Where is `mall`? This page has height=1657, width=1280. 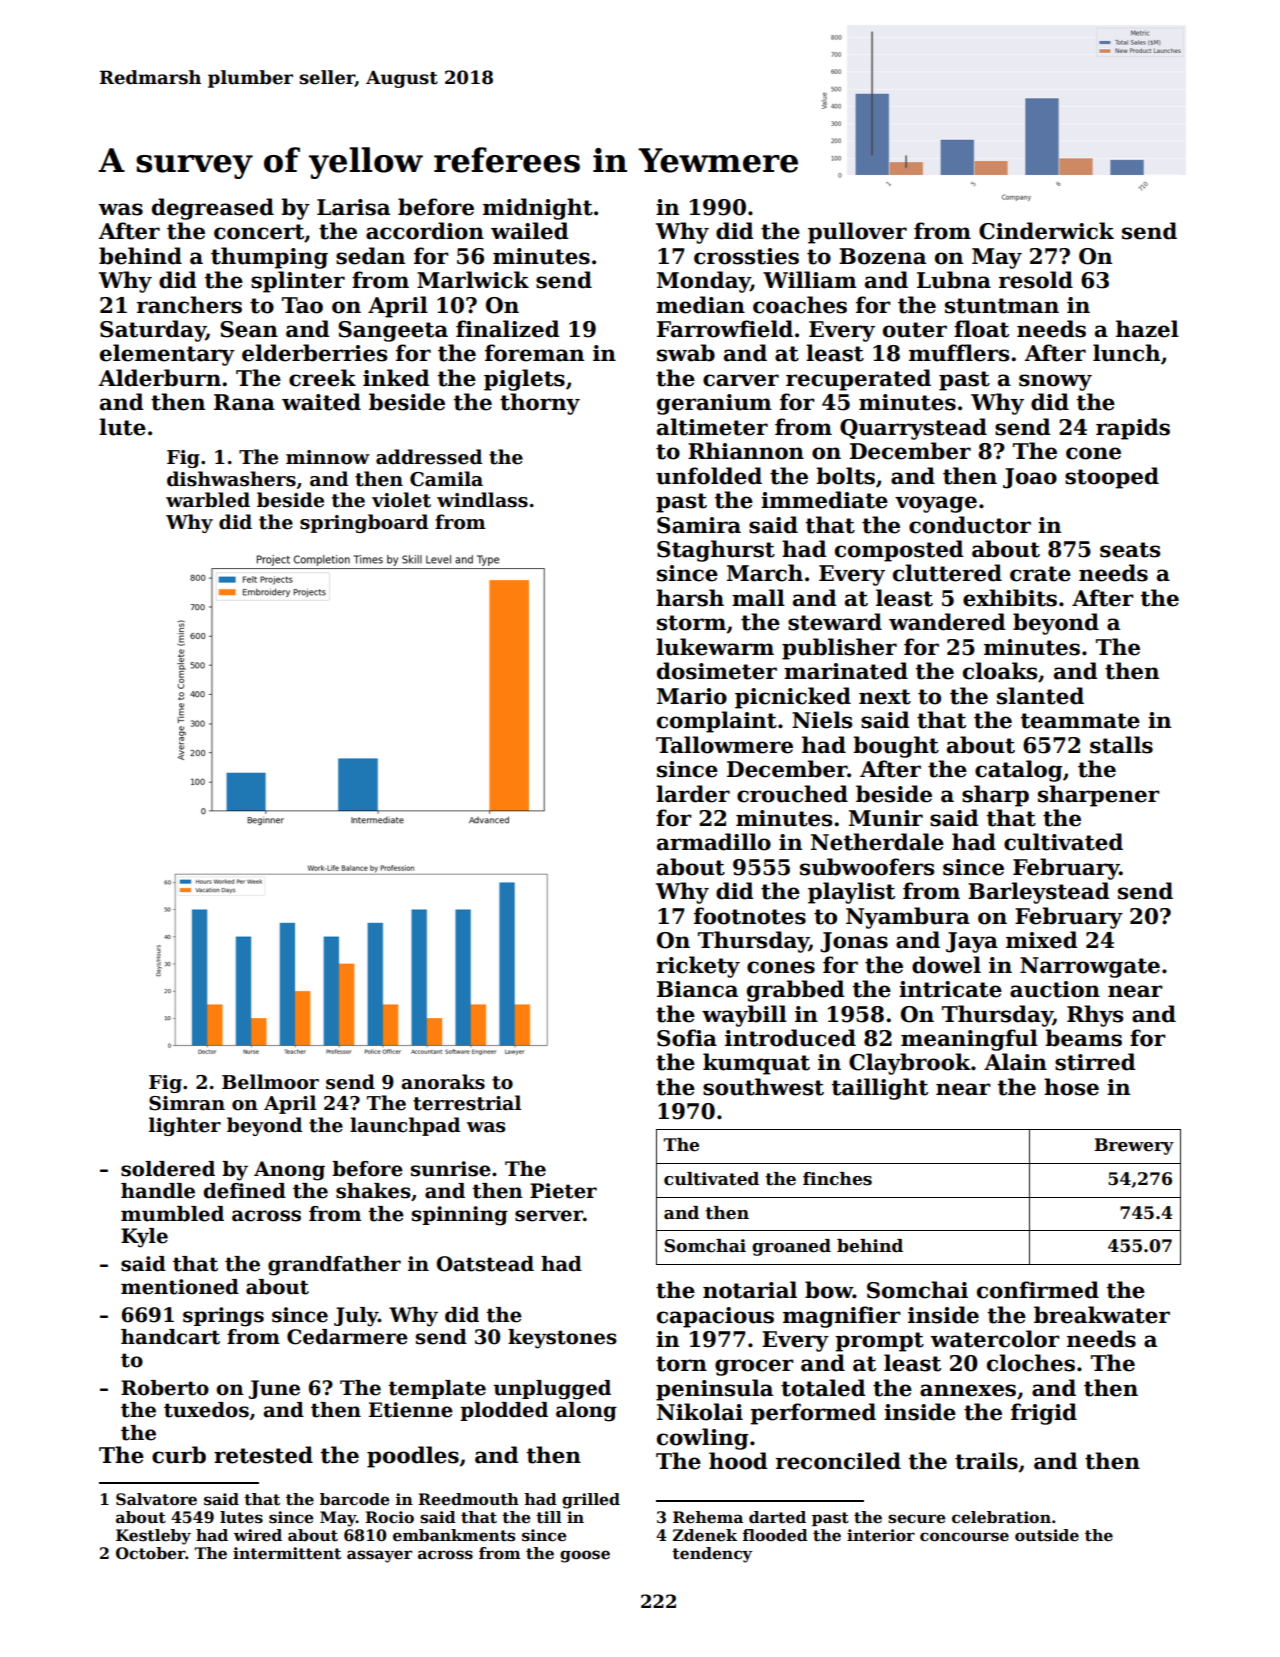 mall is located at coordinates (758, 598).
